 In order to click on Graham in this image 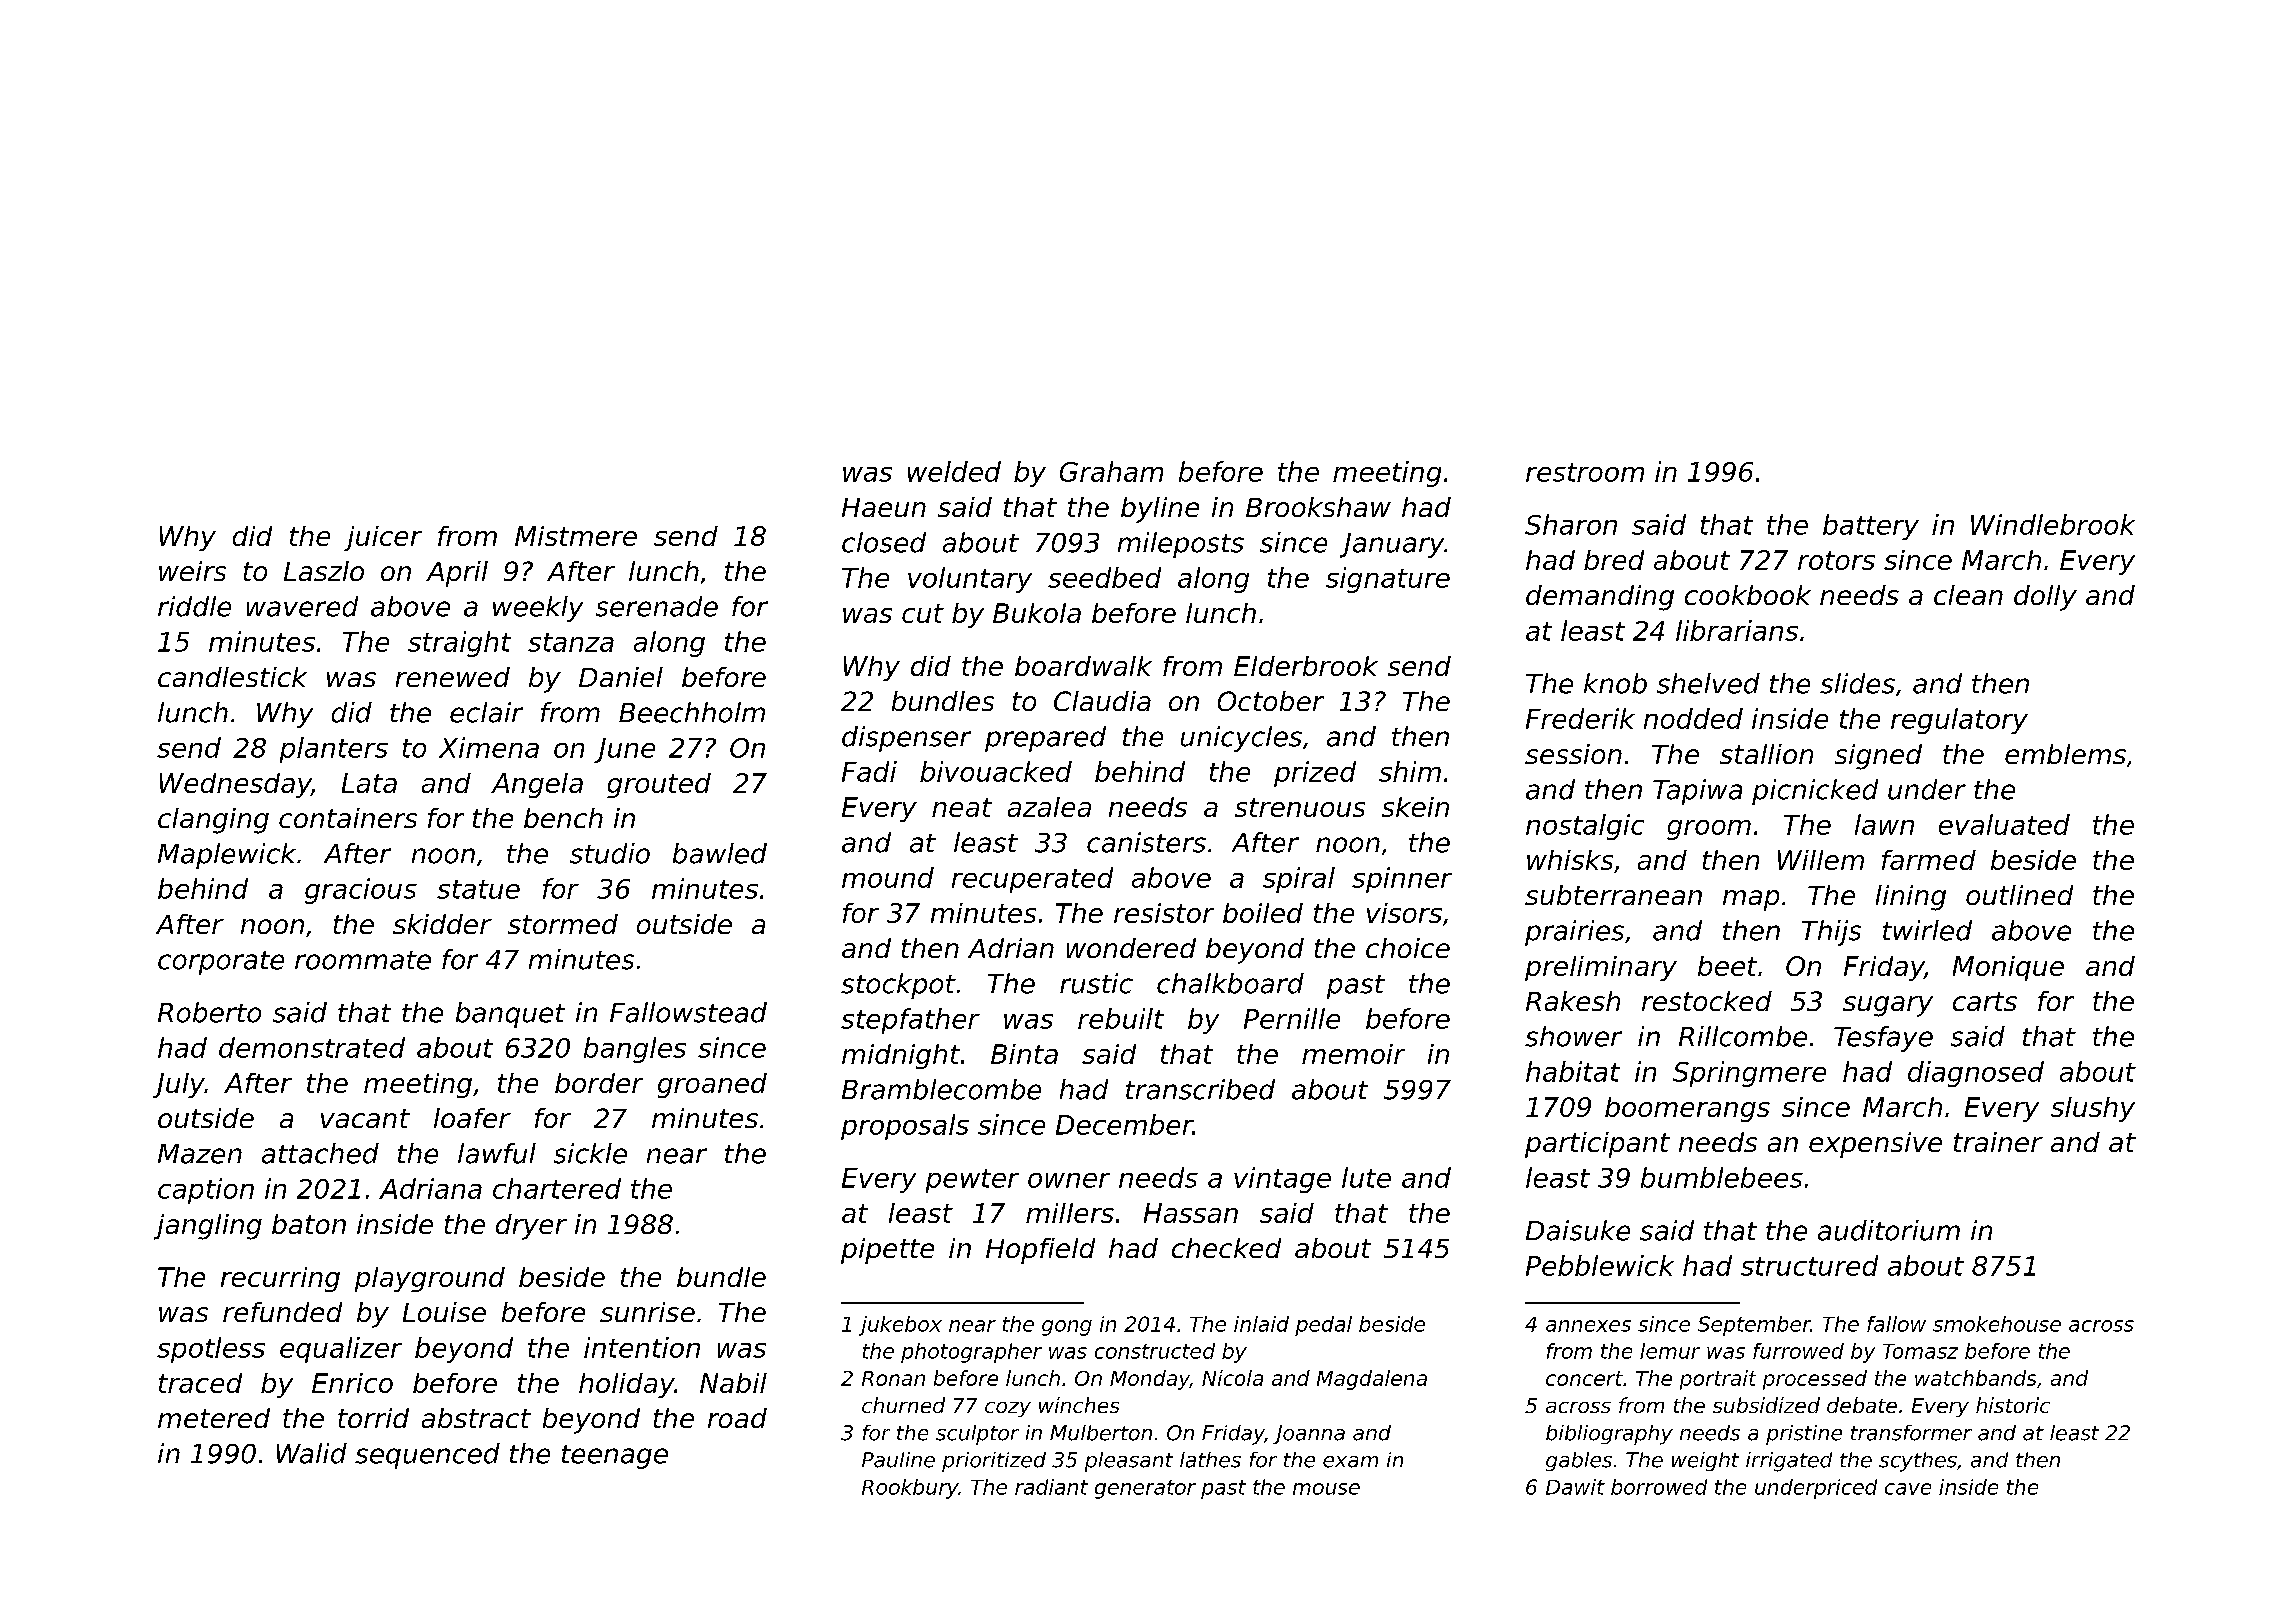, I will do `click(1111, 471)`.
